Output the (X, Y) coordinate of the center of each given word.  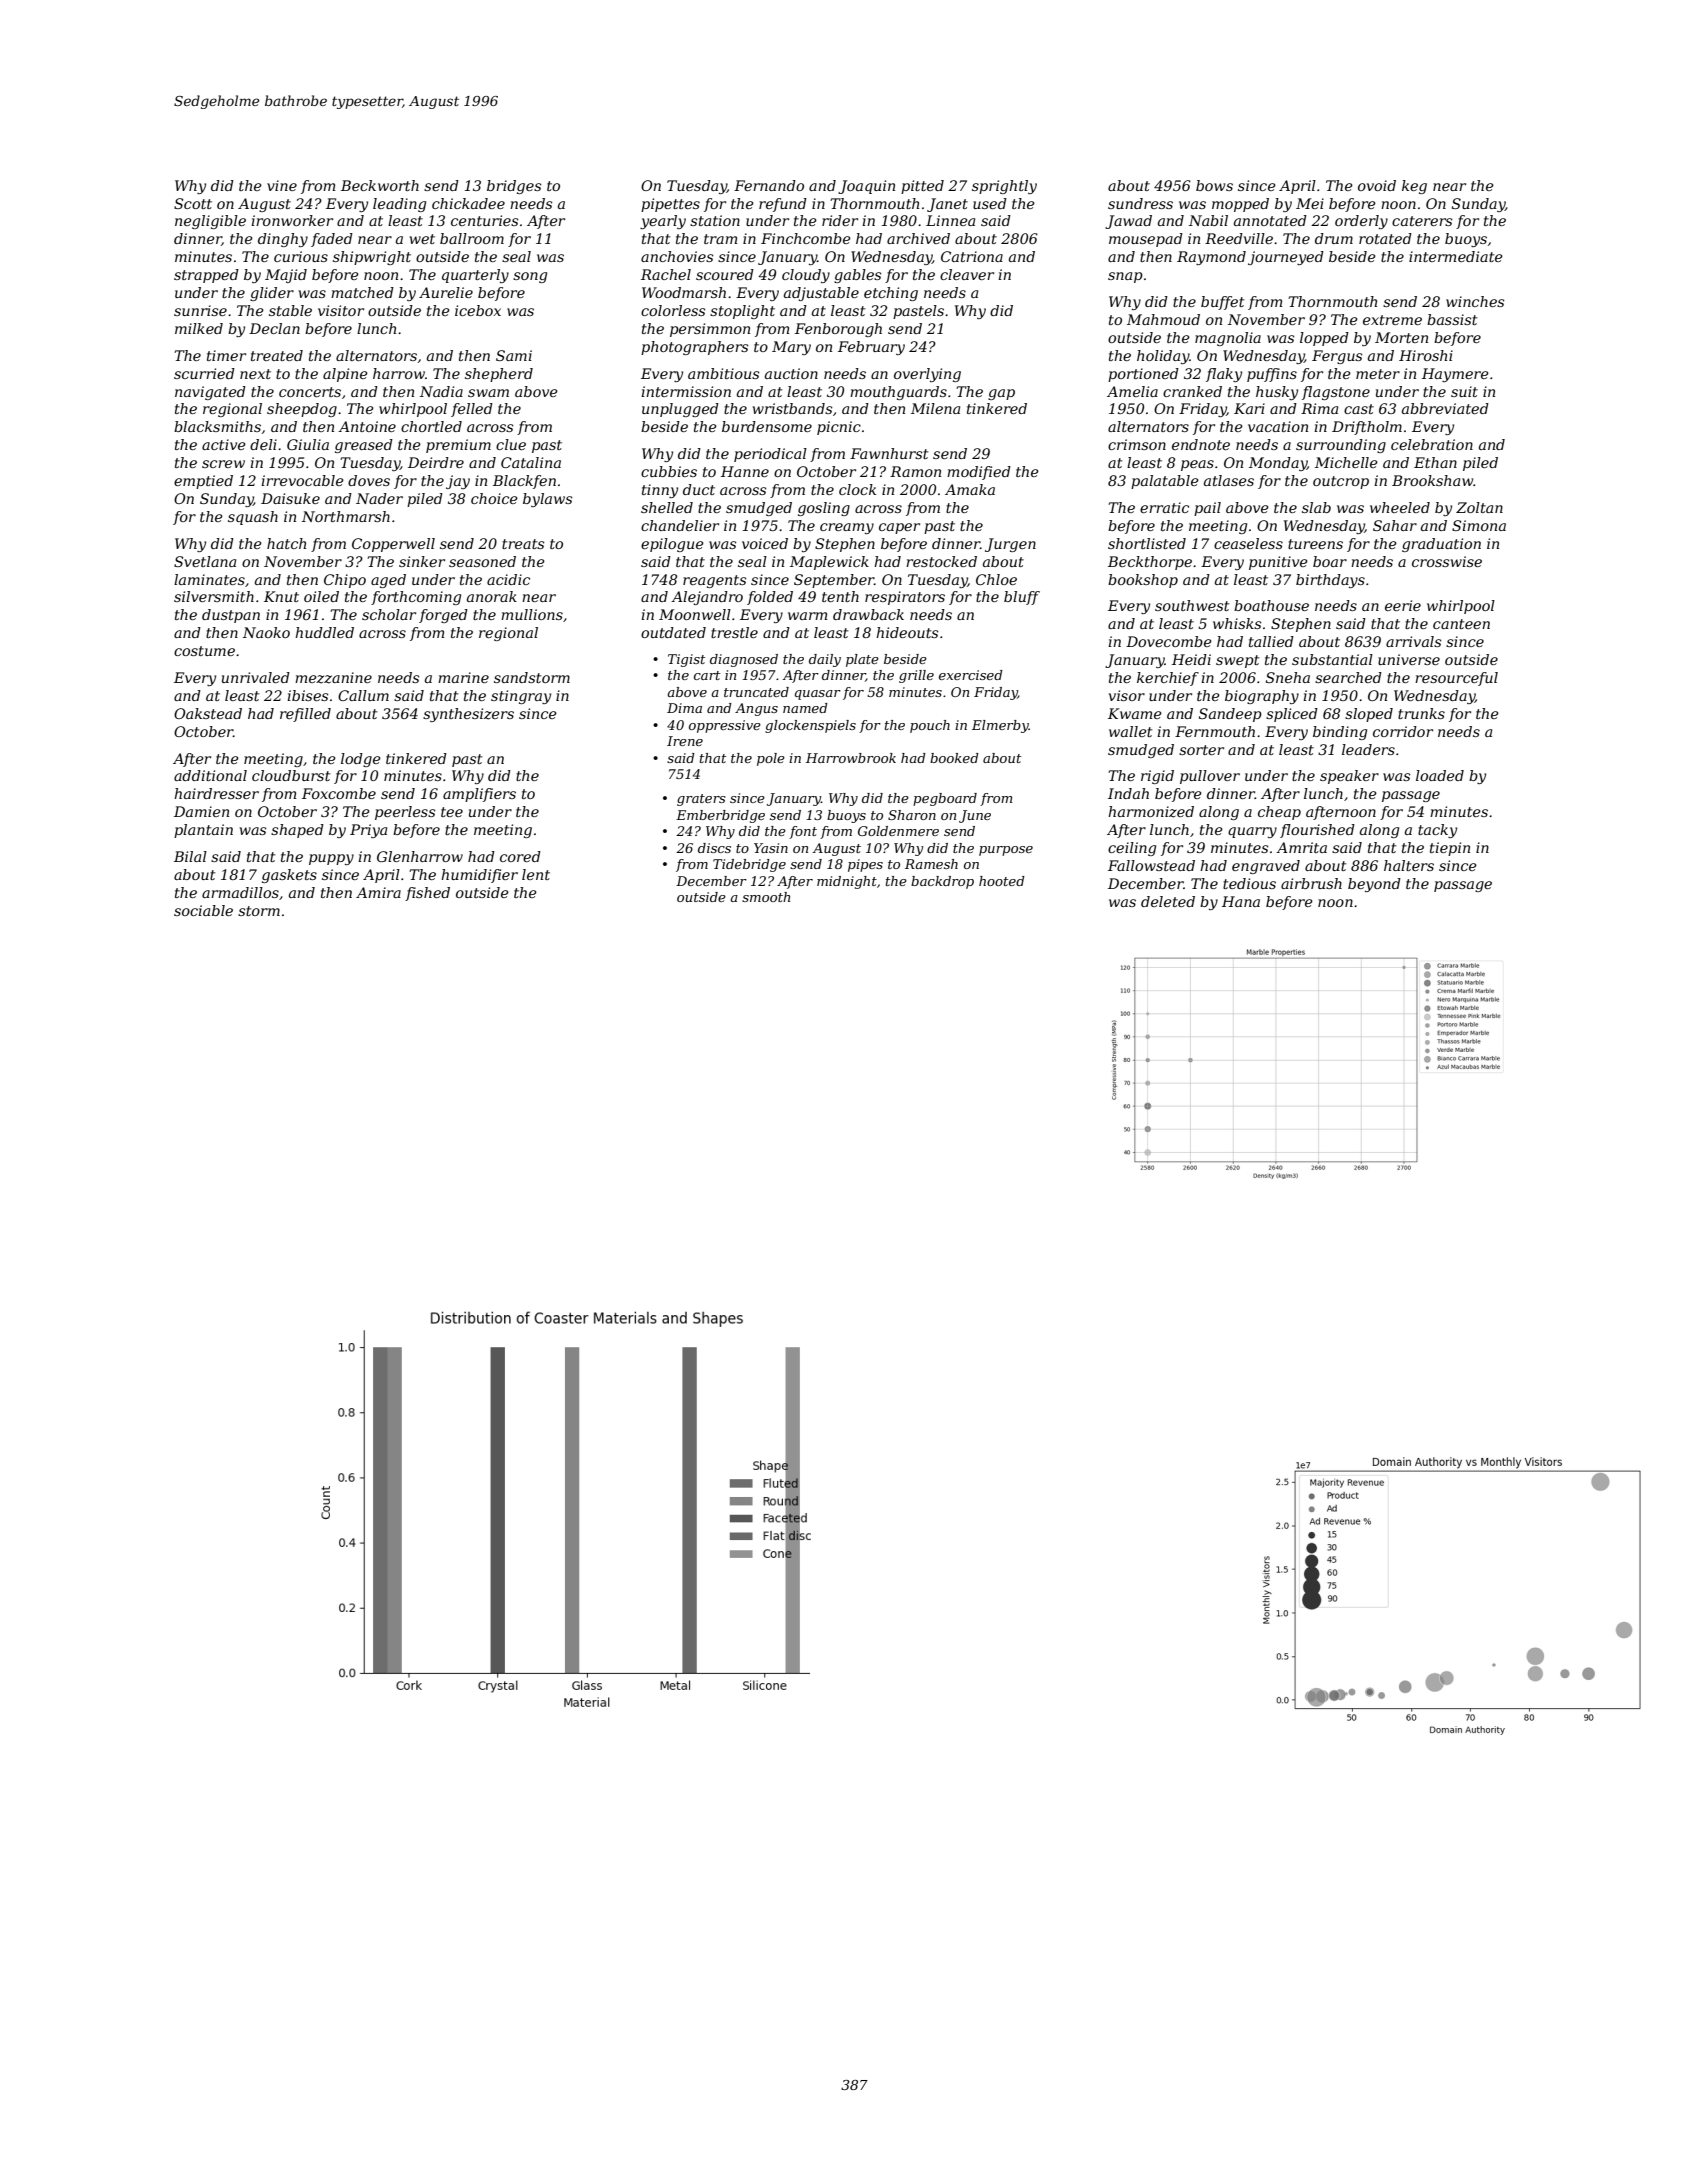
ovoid (1377, 185)
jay (458, 482)
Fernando (769, 185)
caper (899, 528)
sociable (203, 910)
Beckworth (380, 185)
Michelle (1346, 462)
